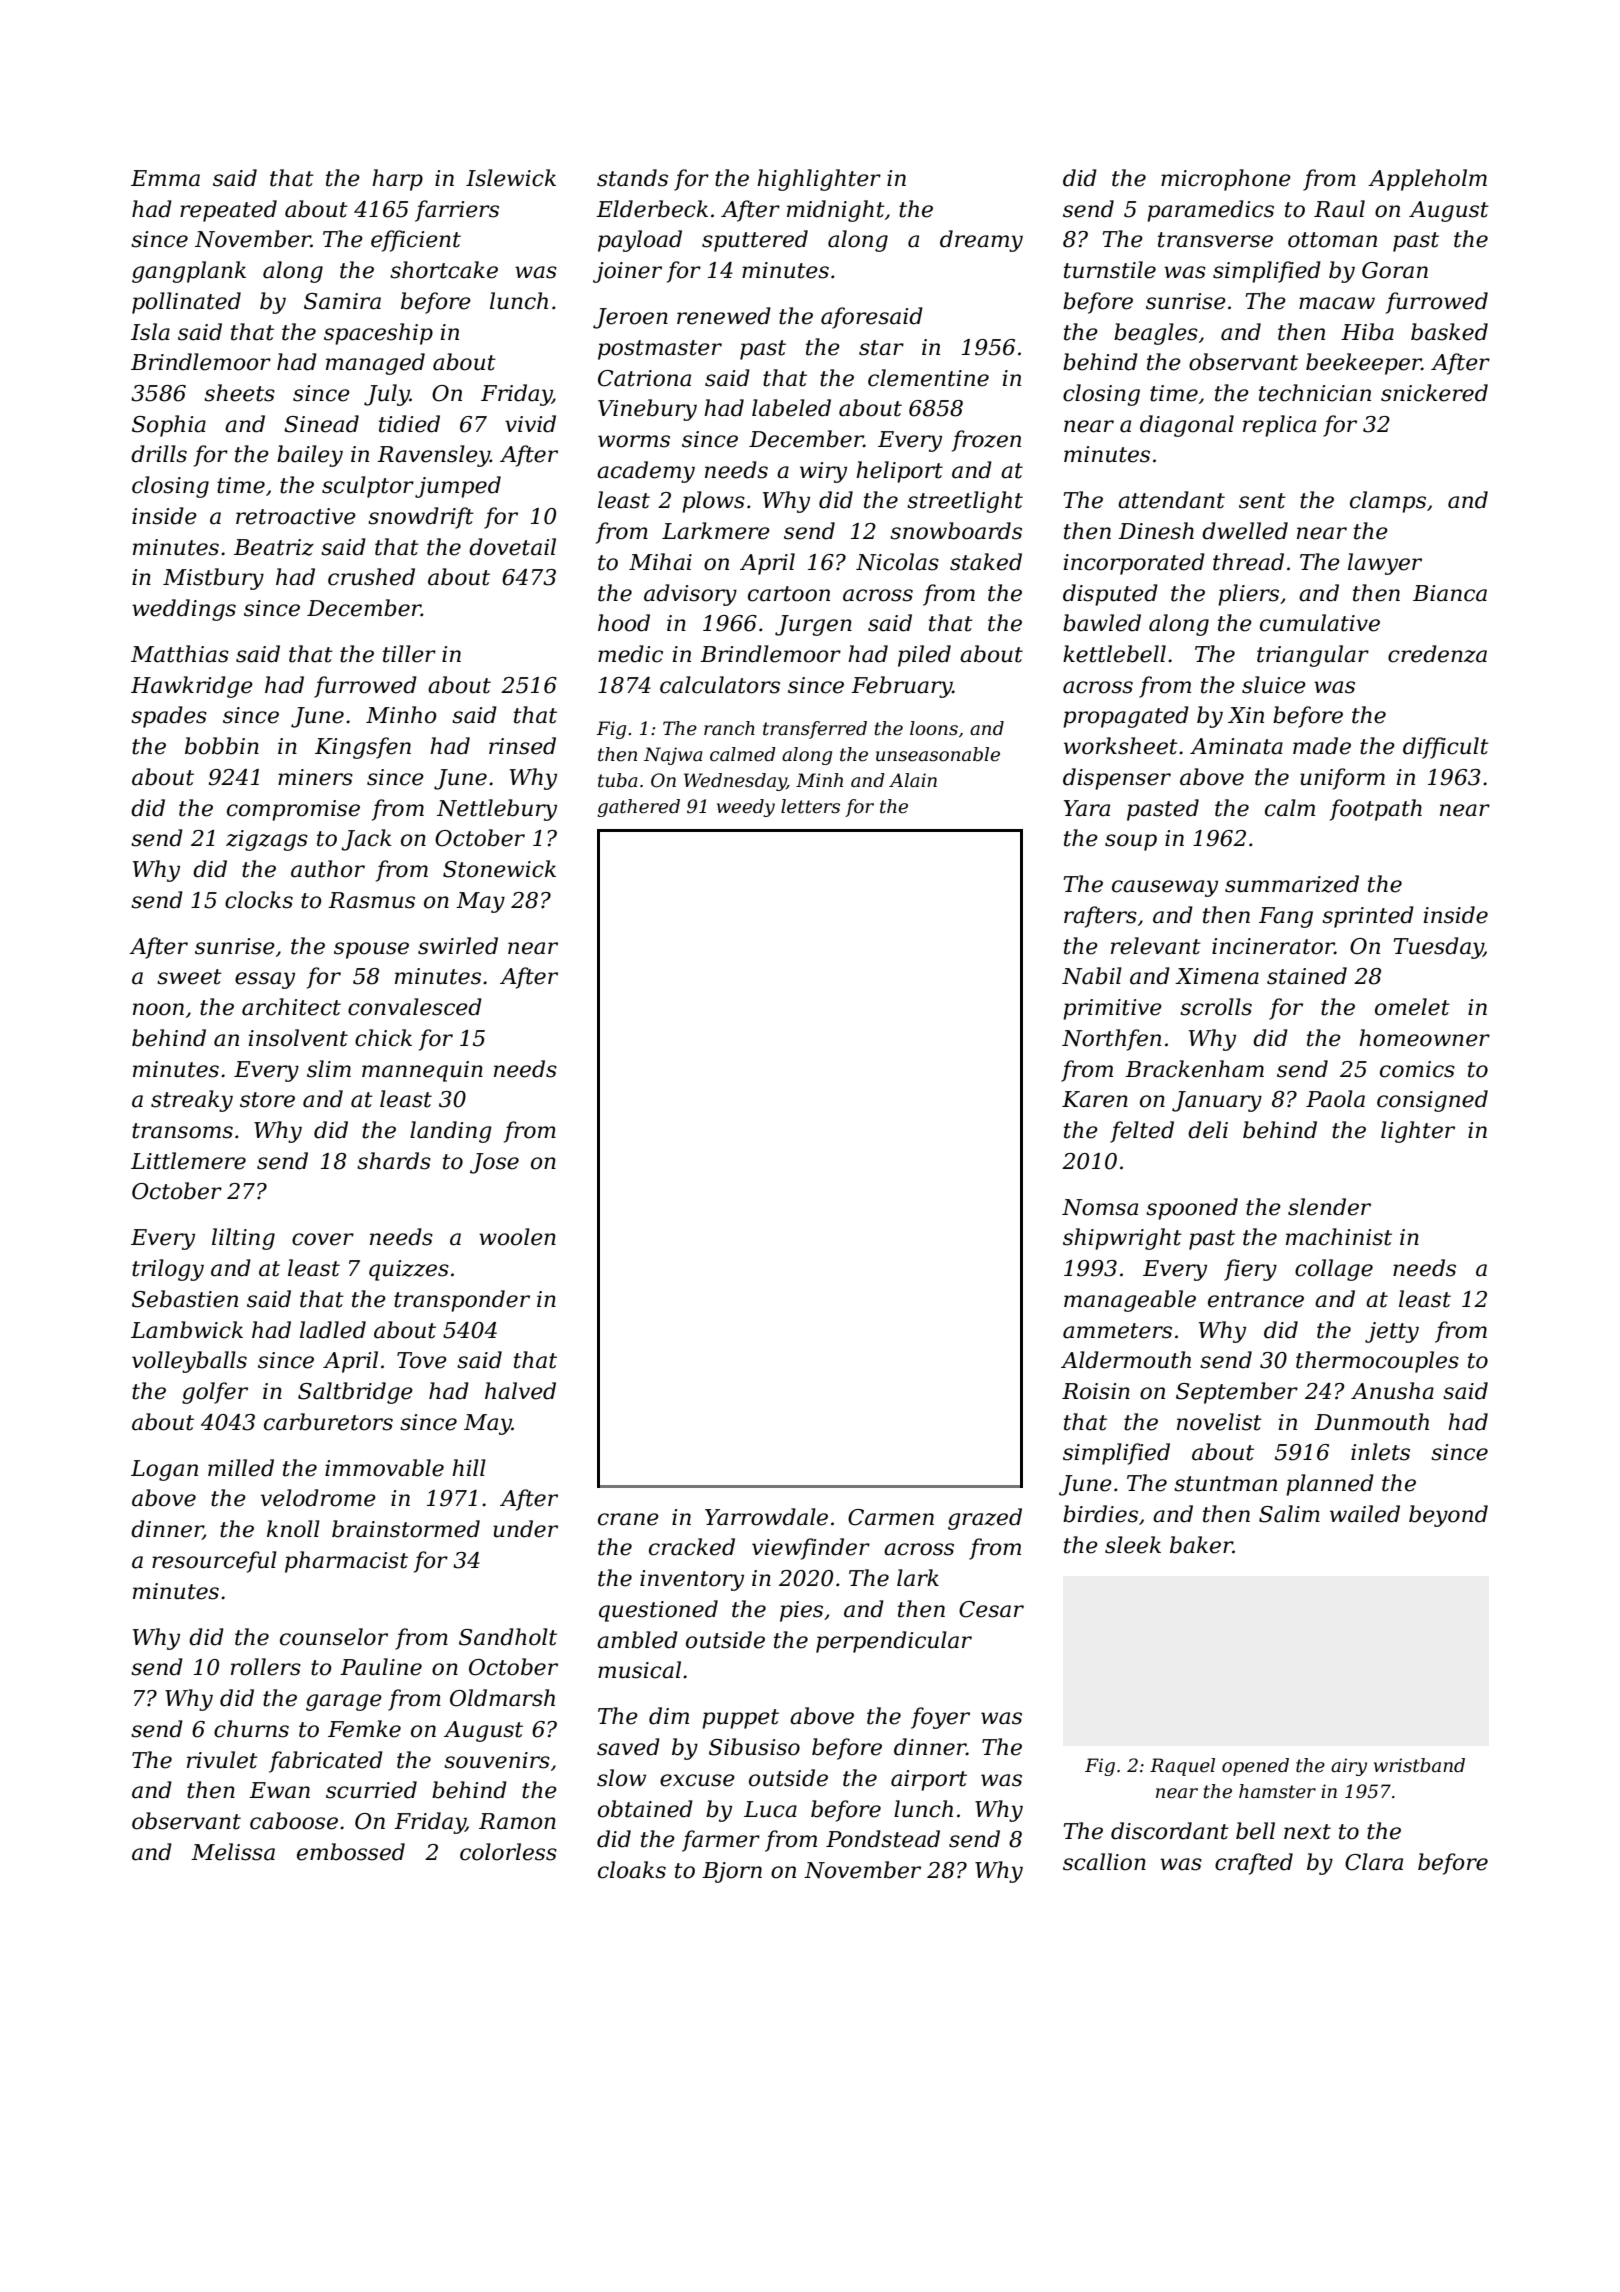  Describe the element at coordinates (660, 562) in the page. I see `Mihai` at that location.
